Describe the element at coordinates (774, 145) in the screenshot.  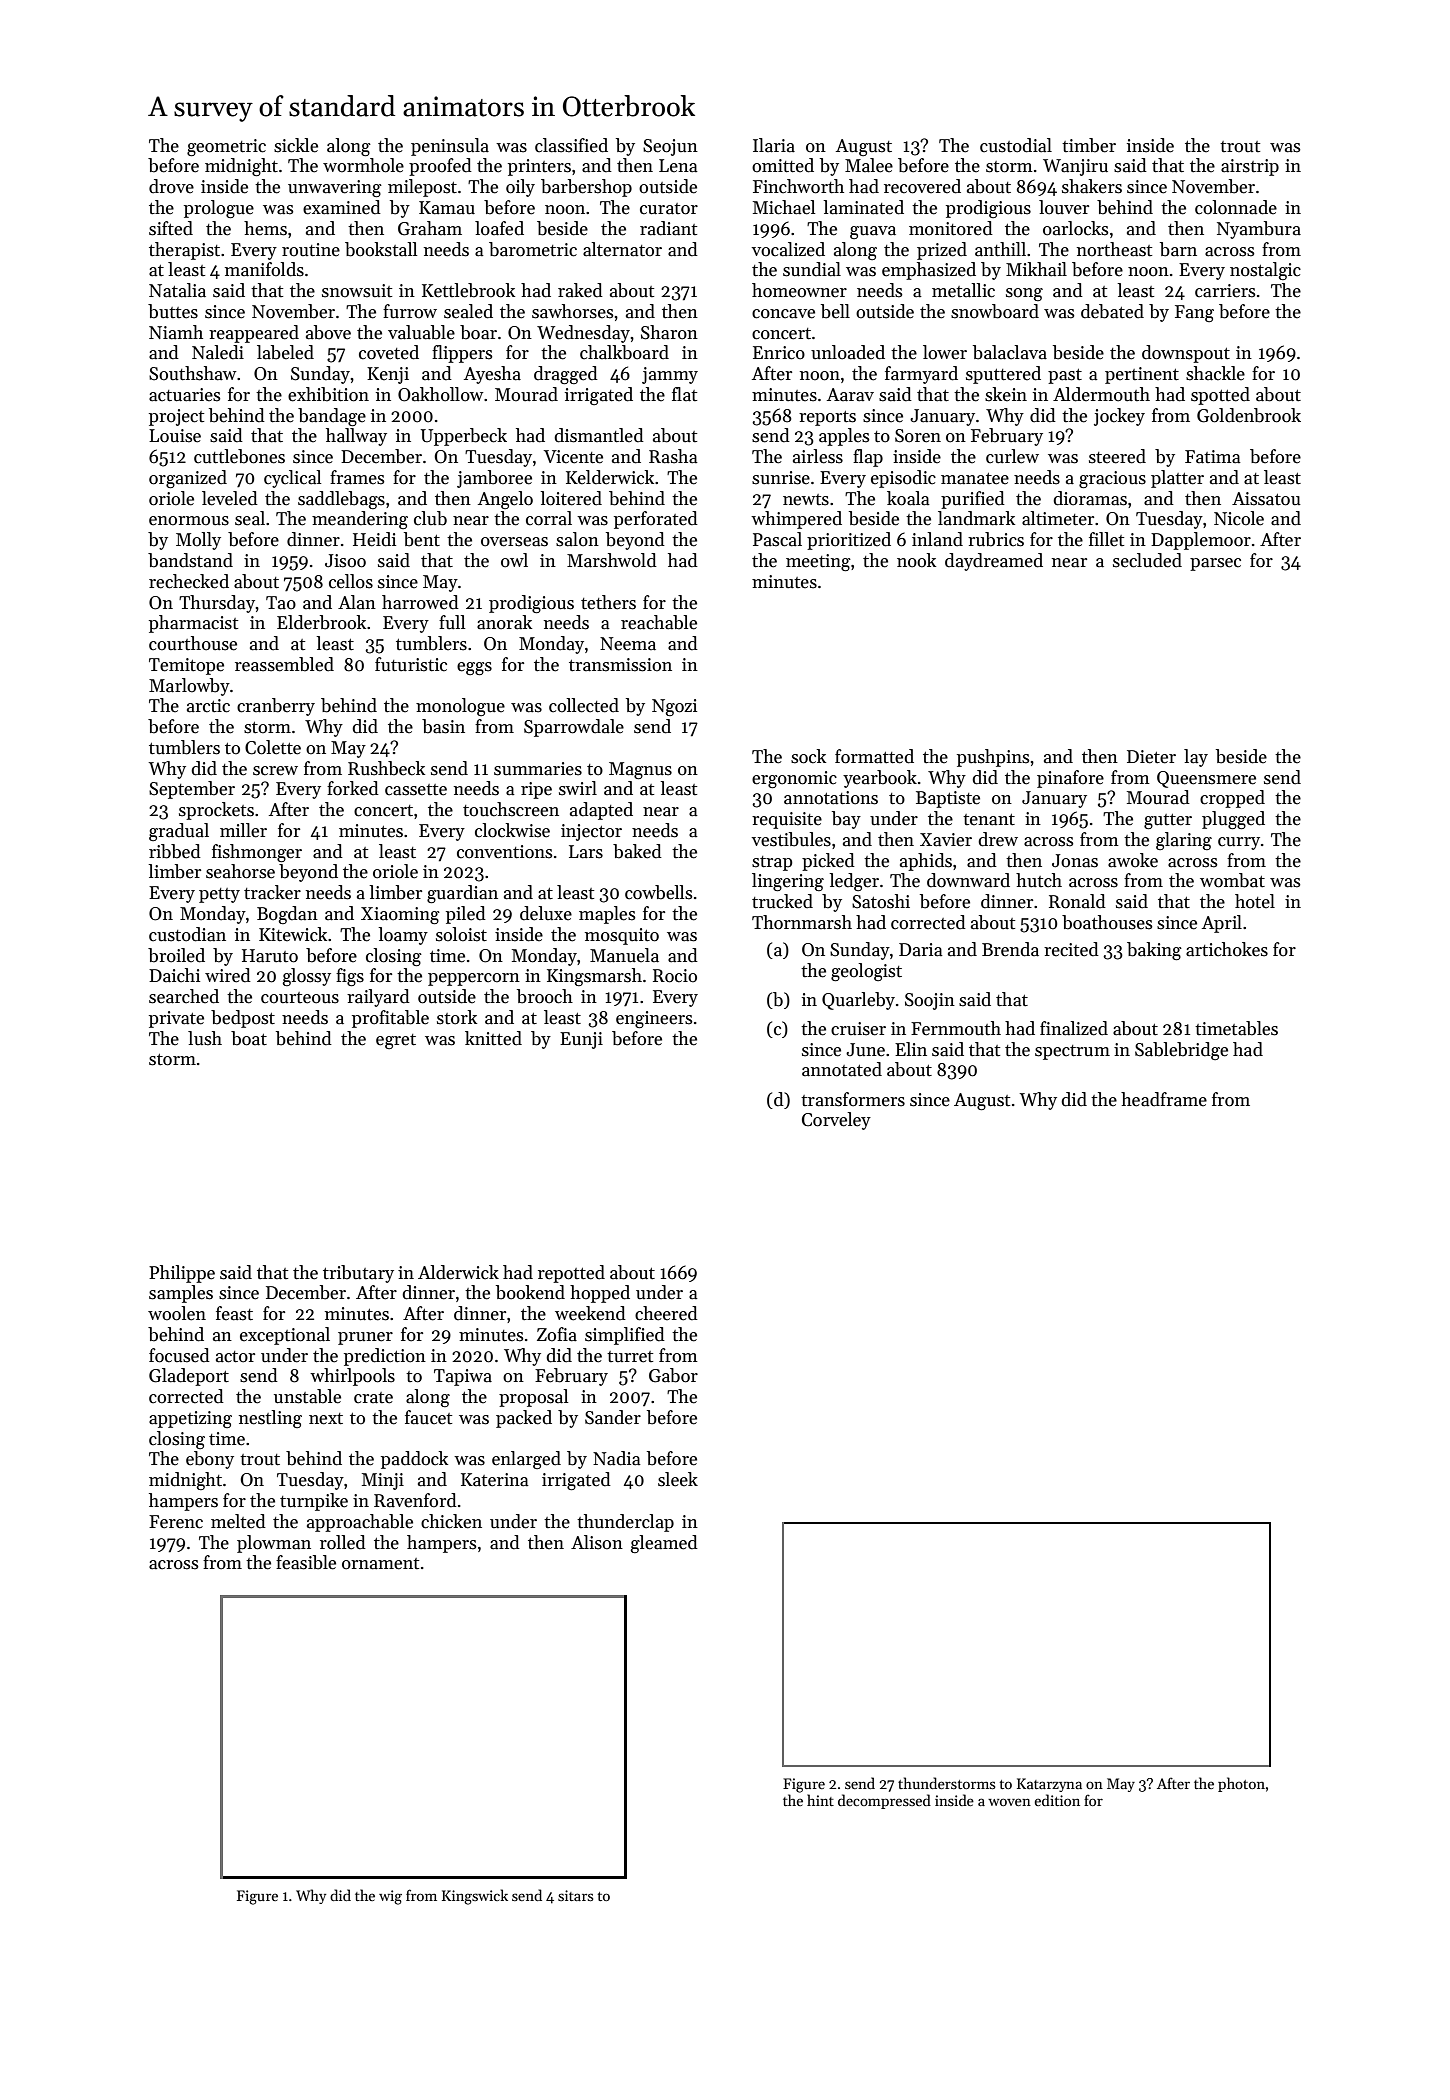
I see `Ilaria` at that location.
